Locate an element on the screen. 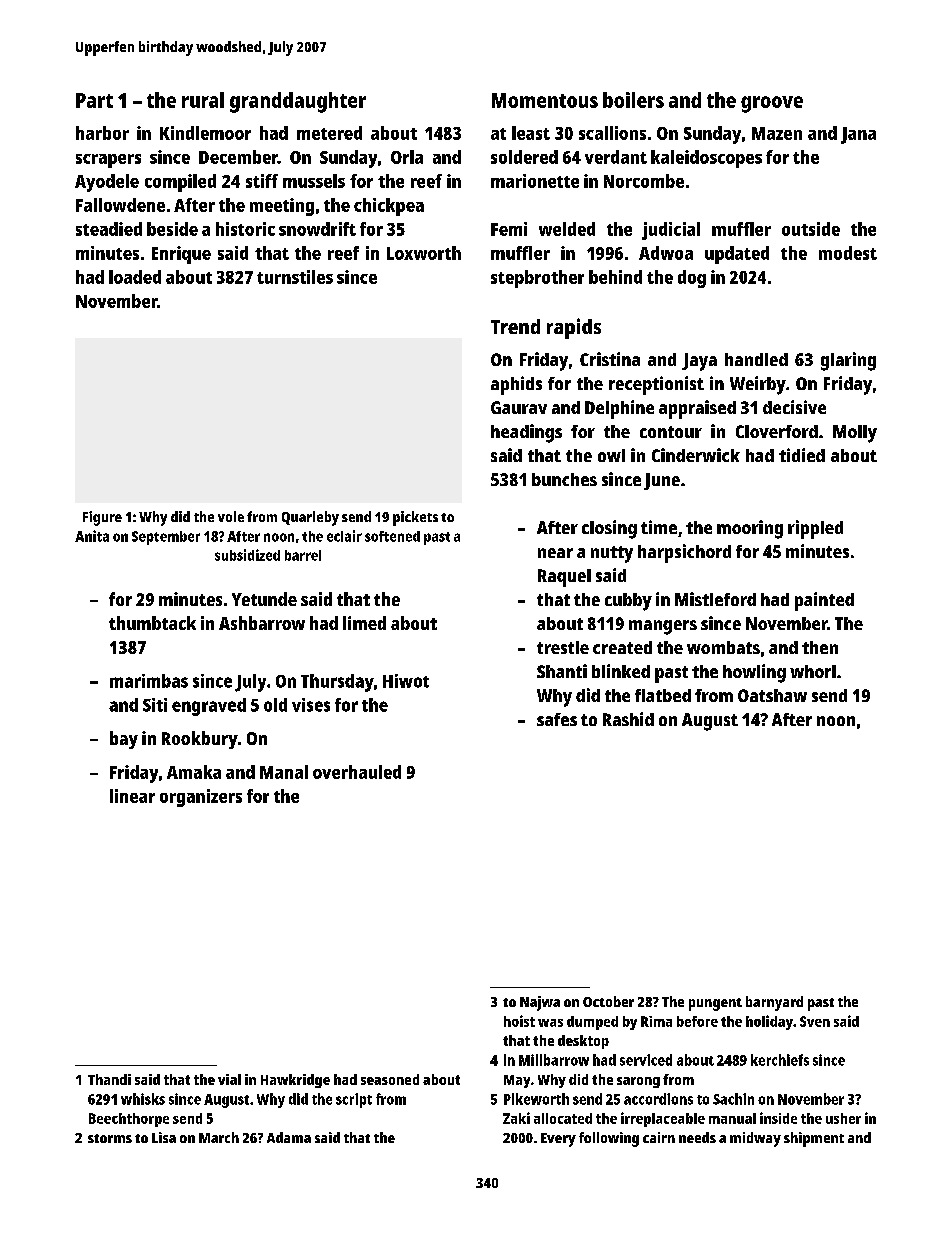 This screenshot has width=952, height=1233. Hiwot is located at coordinates (406, 681).
